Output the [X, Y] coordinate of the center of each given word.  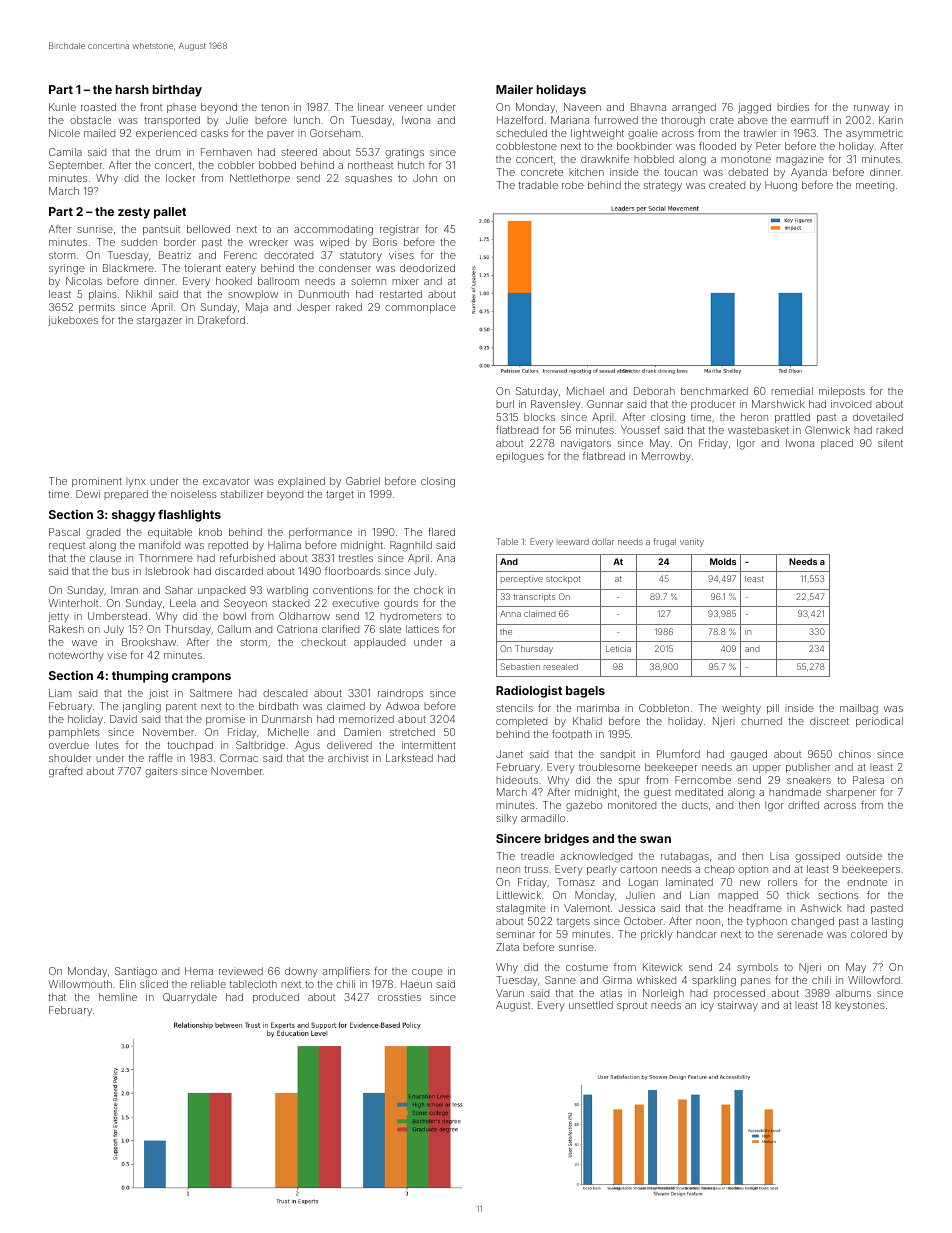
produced [276, 998]
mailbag [859, 709]
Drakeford [221, 320]
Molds [723, 561]
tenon [275, 107]
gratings [404, 153]
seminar [515, 934]
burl [505, 404]
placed [837, 444]
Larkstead [409, 758]
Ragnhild [411, 546]
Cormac [239, 758]
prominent [97, 482]
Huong [781, 186]
